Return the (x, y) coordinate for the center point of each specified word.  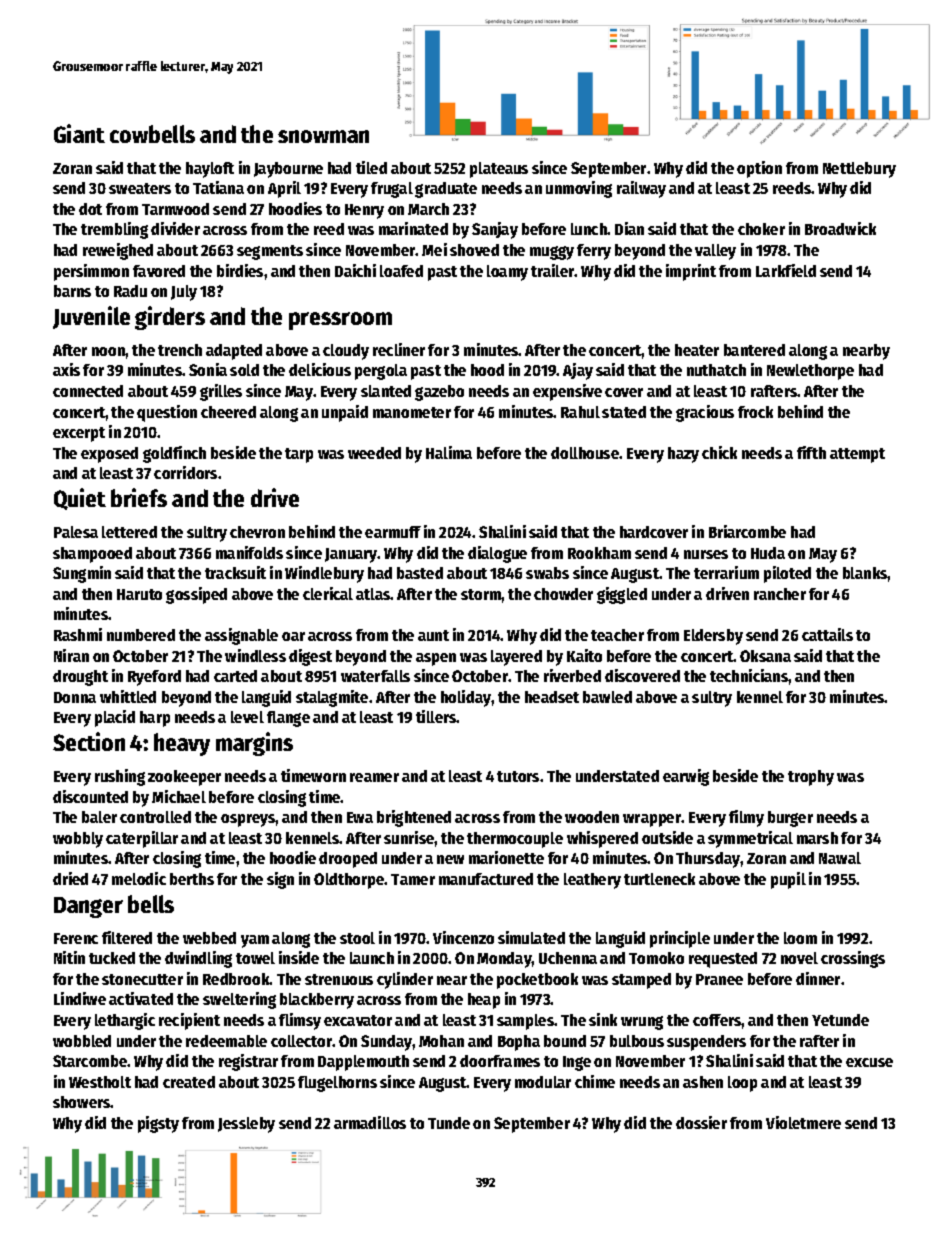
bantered (754, 350)
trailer (553, 270)
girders (170, 318)
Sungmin (82, 574)
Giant (79, 133)
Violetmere (803, 1122)
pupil (788, 880)
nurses (706, 554)
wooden (592, 817)
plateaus (499, 170)
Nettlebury (859, 170)
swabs (547, 573)
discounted (90, 796)
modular (543, 1082)
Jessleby (246, 1125)
